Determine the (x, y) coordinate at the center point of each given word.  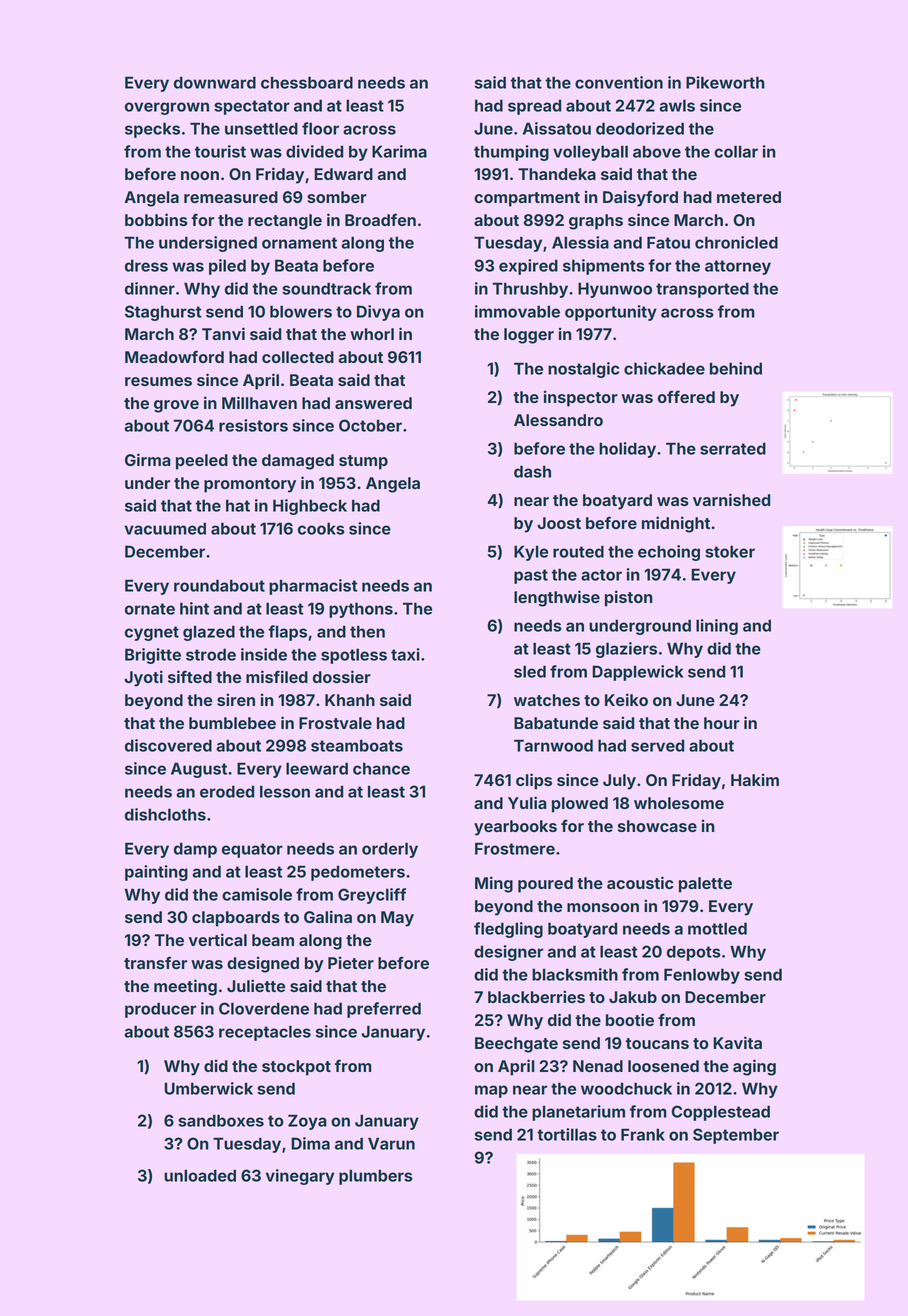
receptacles (265, 1033)
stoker (730, 551)
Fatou (668, 242)
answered (373, 403)
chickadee (664, 368)
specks (152, 130)
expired (528, 267)
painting (156, 873)
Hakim (755, 779)
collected (298, 357)
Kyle (531, 553)
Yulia (527, 802)
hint (194, 608)
